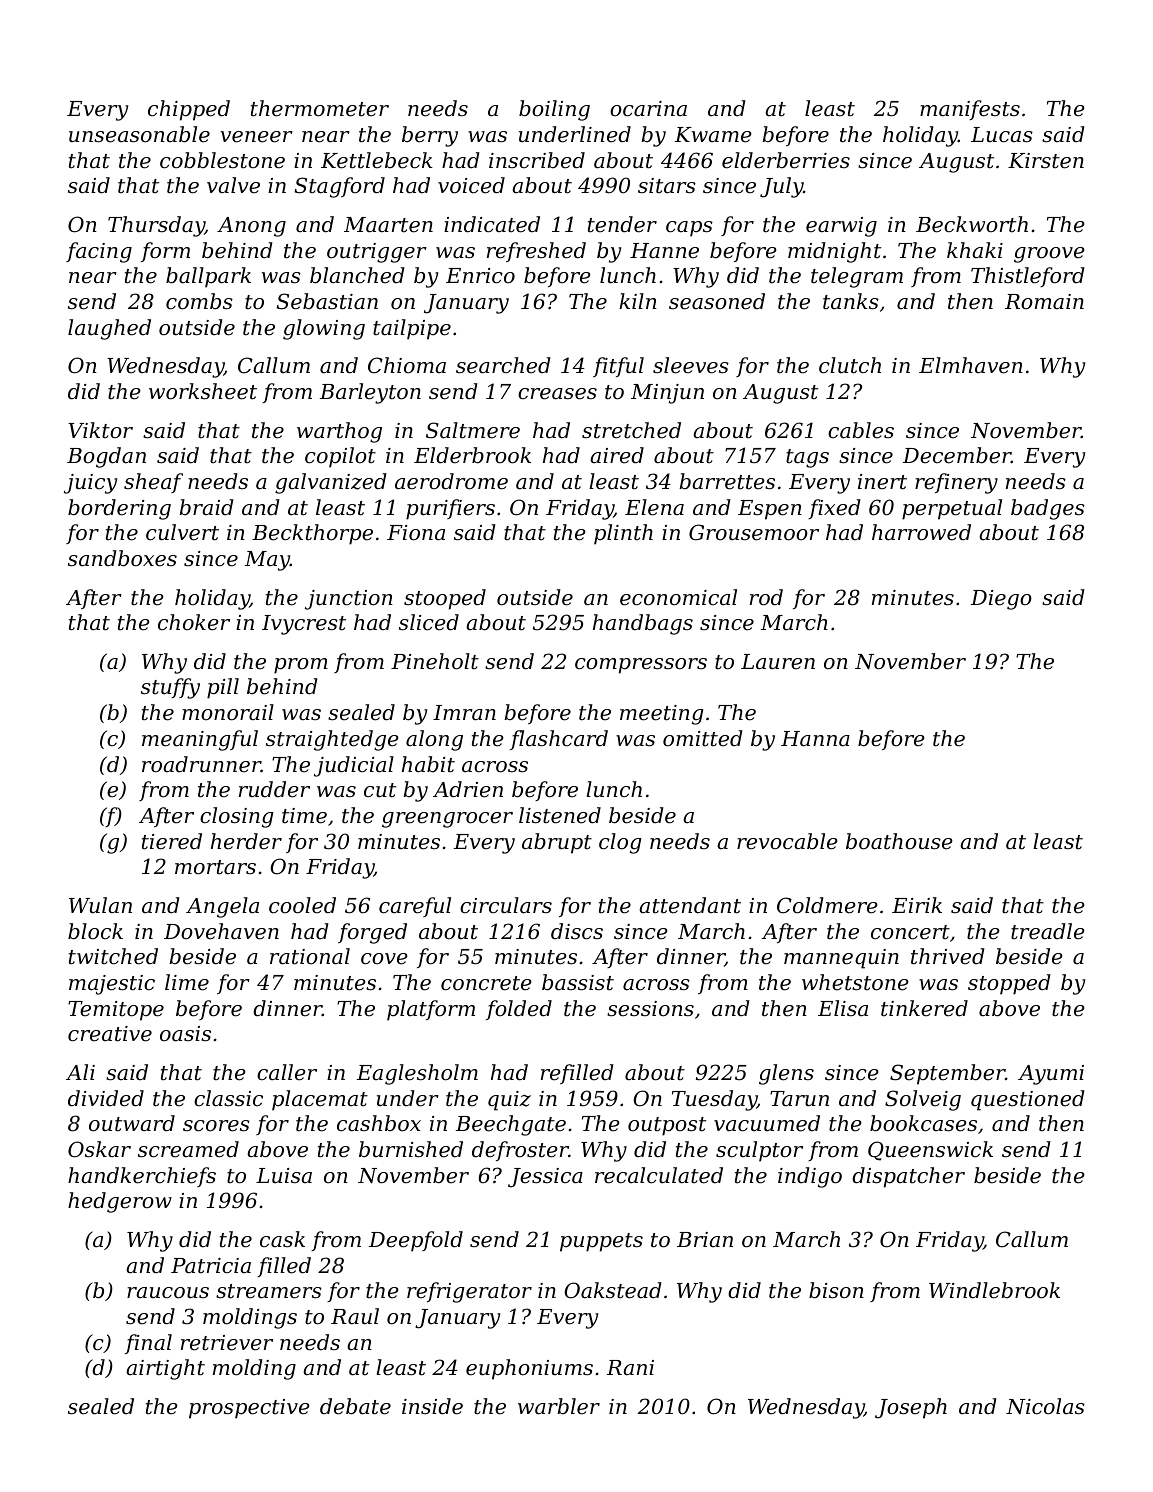 Image resolution: width=1153 pixels, height=1492 pixels. What do you see at coordinates (994, 1290) in the screenshot?
I see `Windlebrook` at bounding box center [994, 1290].
